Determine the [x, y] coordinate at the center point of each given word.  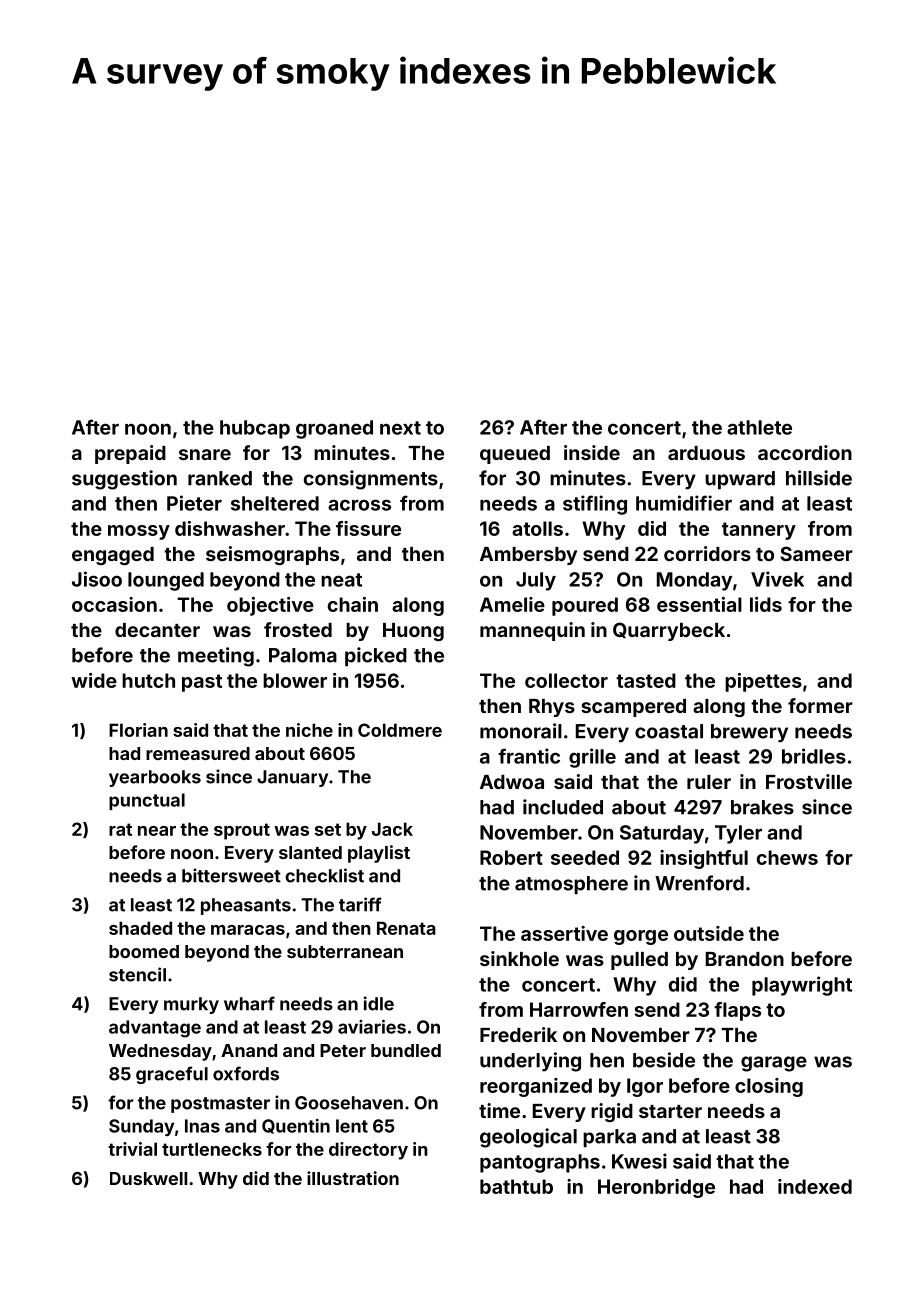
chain [353, 604]
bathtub [516, 1186]
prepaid [130, 454]
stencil [137, 974]
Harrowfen [579, 1009]
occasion [114, 604]
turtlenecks [212, 1149]
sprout [242, 831]
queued [515, 455]
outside [709, 933]
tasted [646, 680]
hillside [819, 478]
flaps [737, 1011]
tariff [360, 904]
